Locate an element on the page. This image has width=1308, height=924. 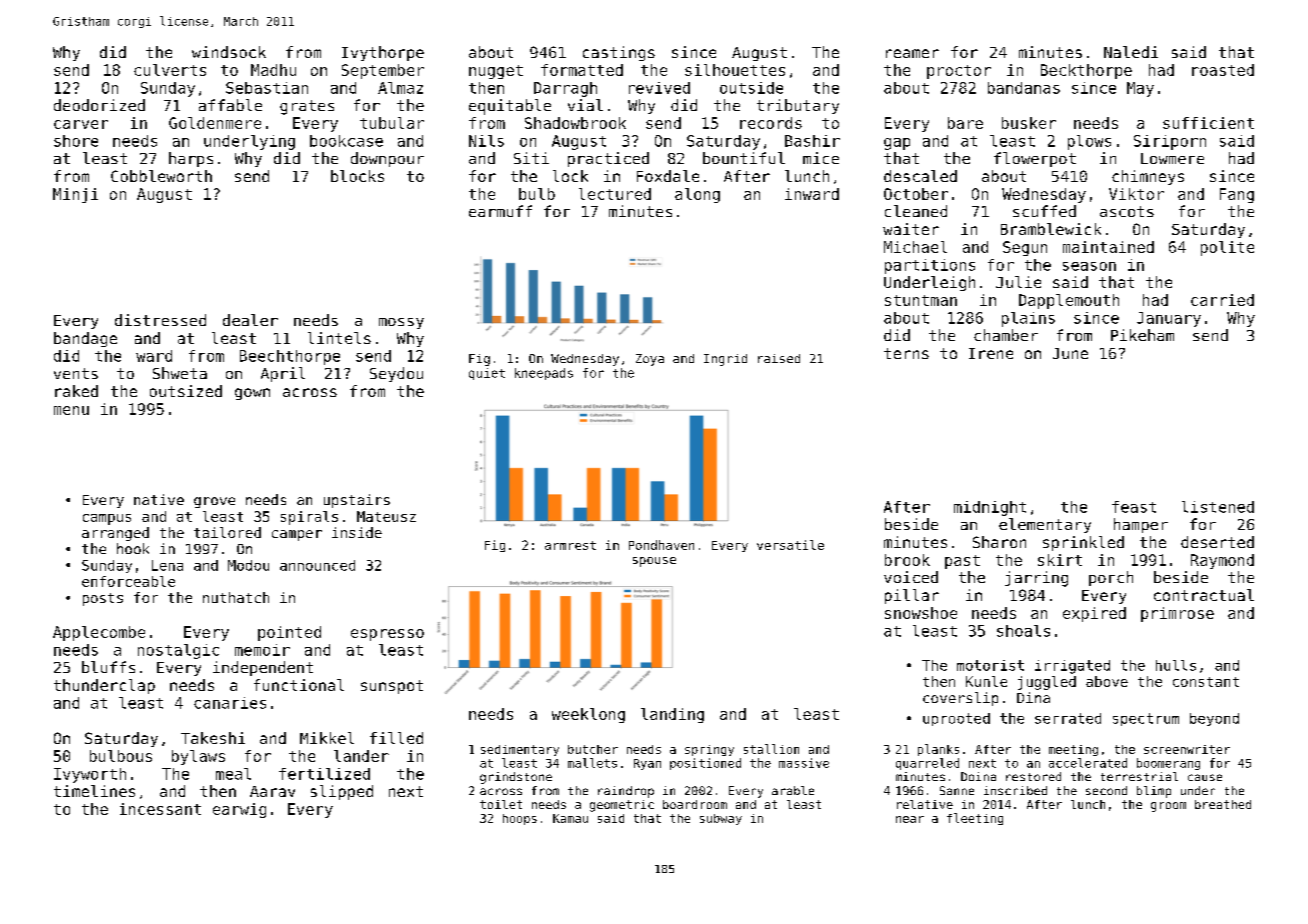
landing is located at coordinates (672, 715).
